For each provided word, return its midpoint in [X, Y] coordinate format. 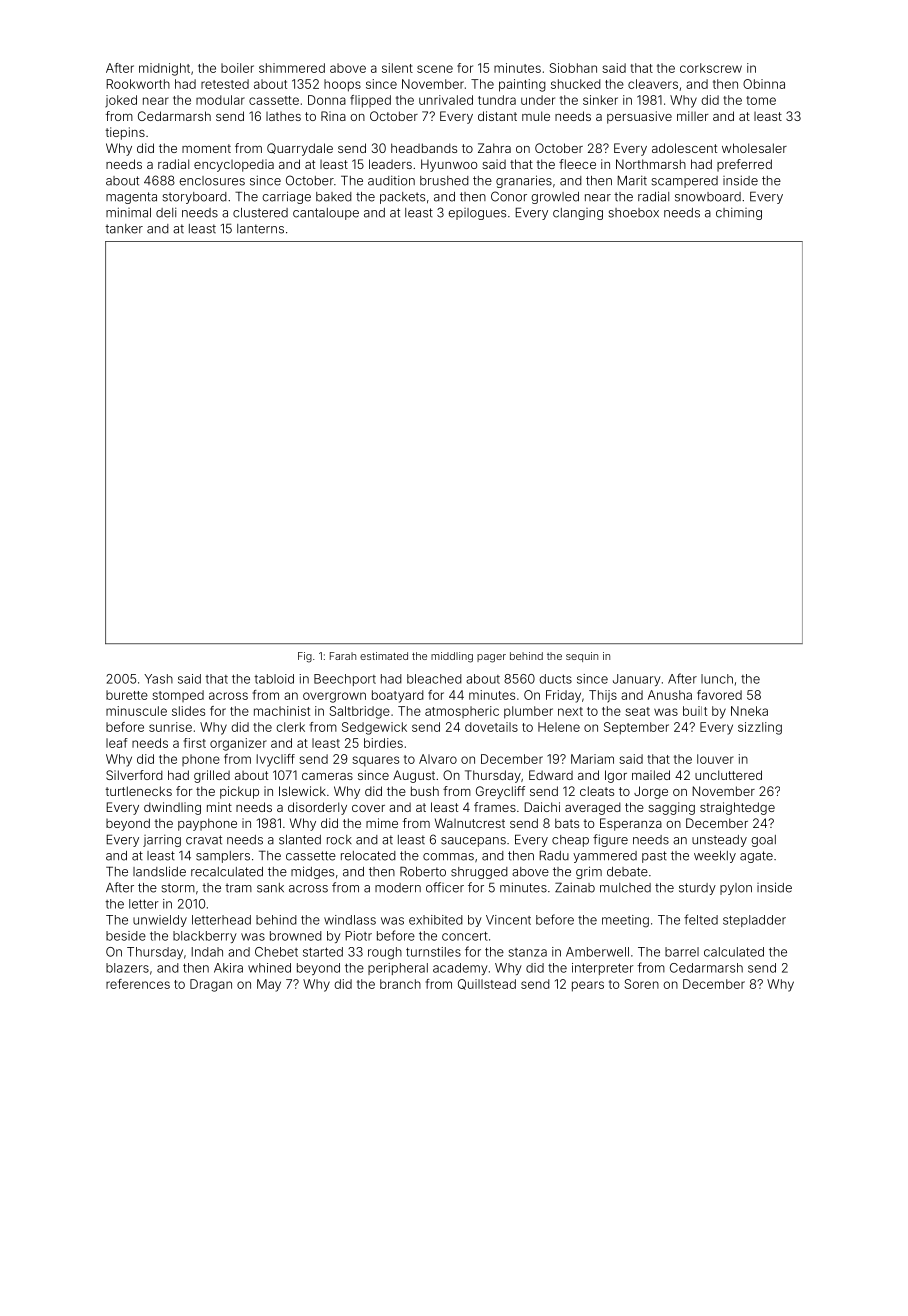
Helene [559, 727]
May [269, 985]
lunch [717, 679]
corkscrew [711, 68]
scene [435, 69]
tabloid [274, 679]
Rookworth [138, 84]
